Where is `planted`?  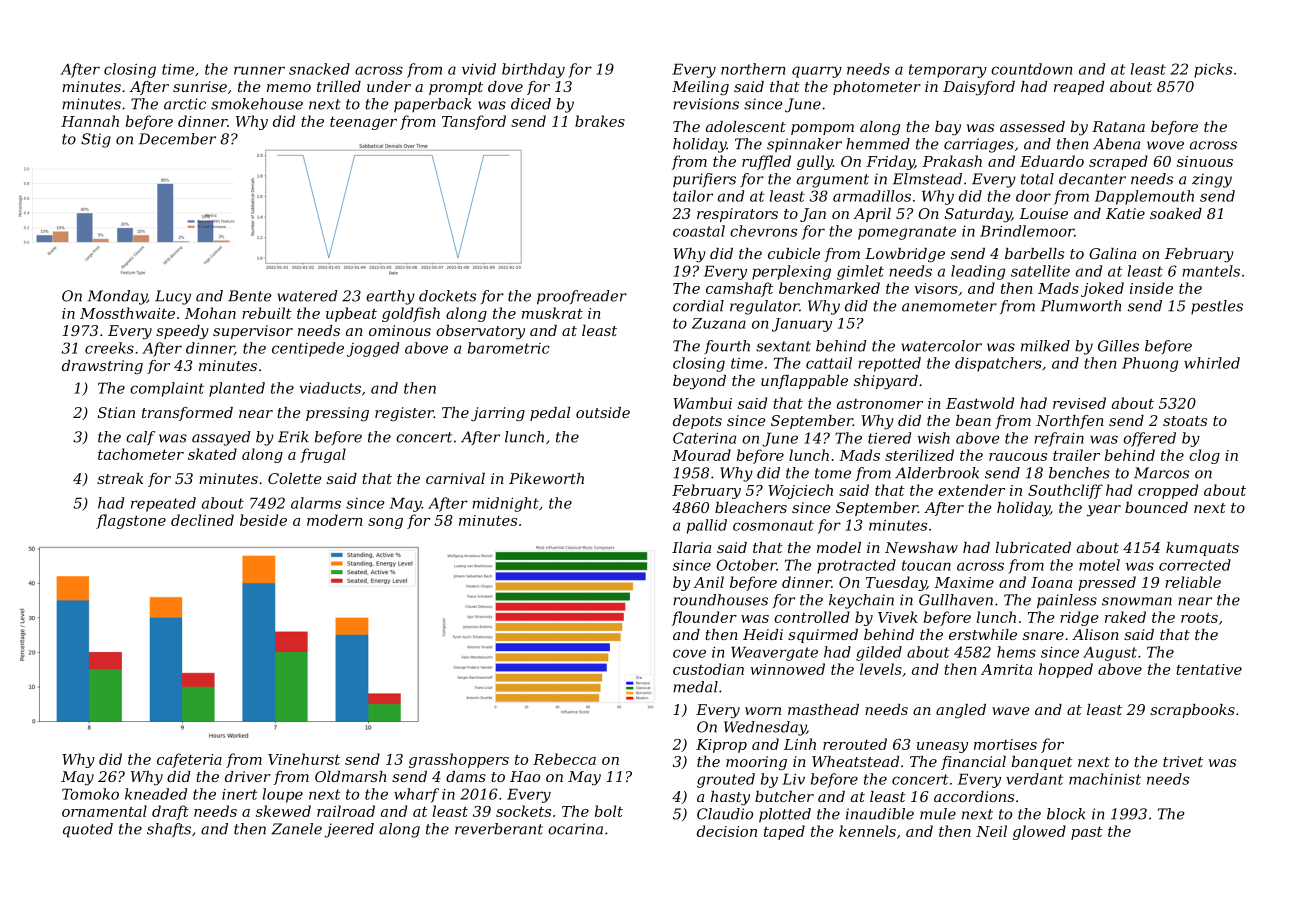
planted is located at coordinates (237, 389).
